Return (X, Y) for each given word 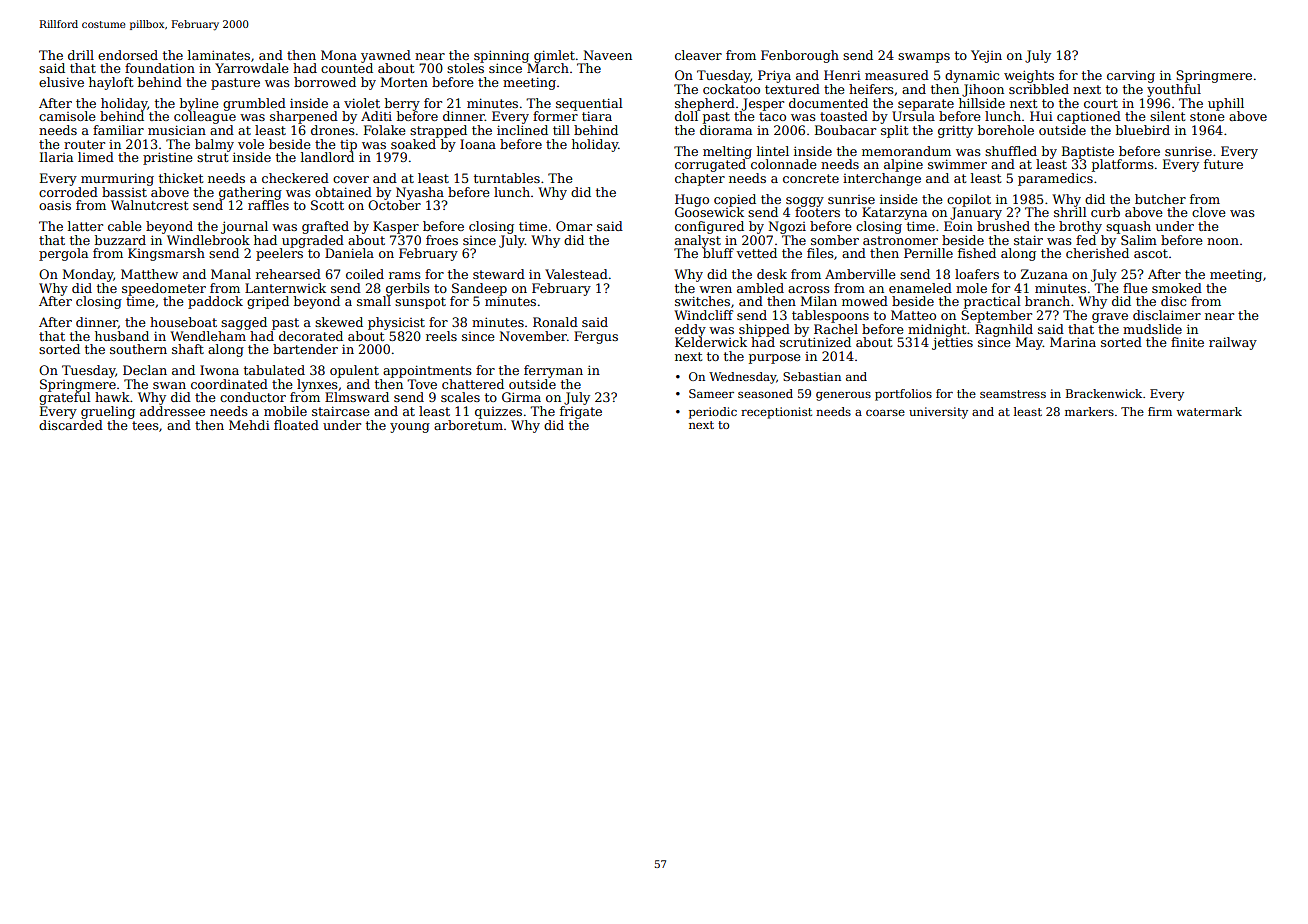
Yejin (986, 56)
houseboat (183, 322)
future (1223, 164)
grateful (65, 398)
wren (715, 289)
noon (1223, 241)
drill (81, 55)
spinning (501, 56)
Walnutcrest (149, 205)
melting (727, 152)
